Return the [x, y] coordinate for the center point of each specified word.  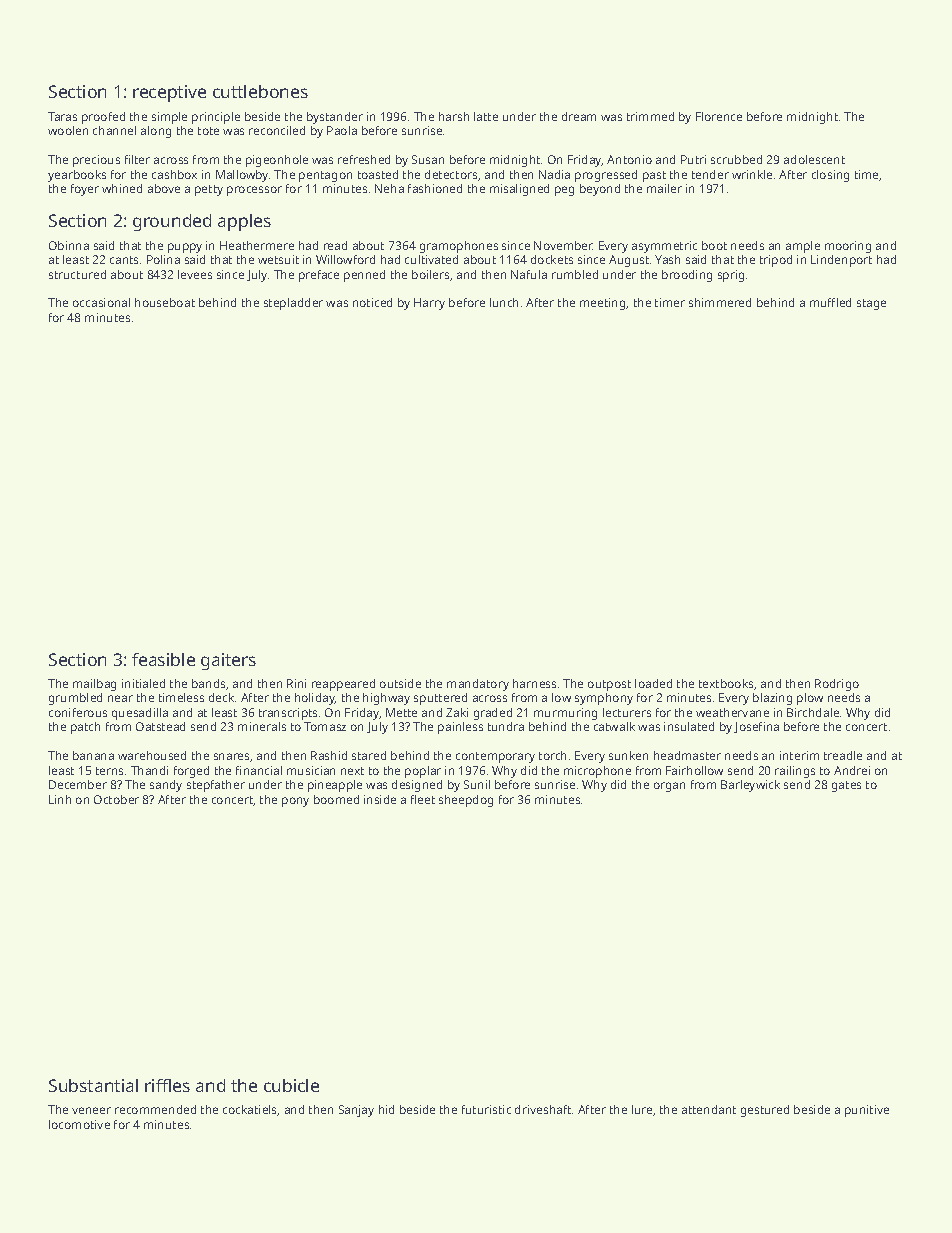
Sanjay [356, 1111]
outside [400, 683]
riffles [167, 1085]
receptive [169, 93]
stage [871, 304]
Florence [719, 116]
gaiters [228, 661]
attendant [709, 1109]
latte [486, 116]
